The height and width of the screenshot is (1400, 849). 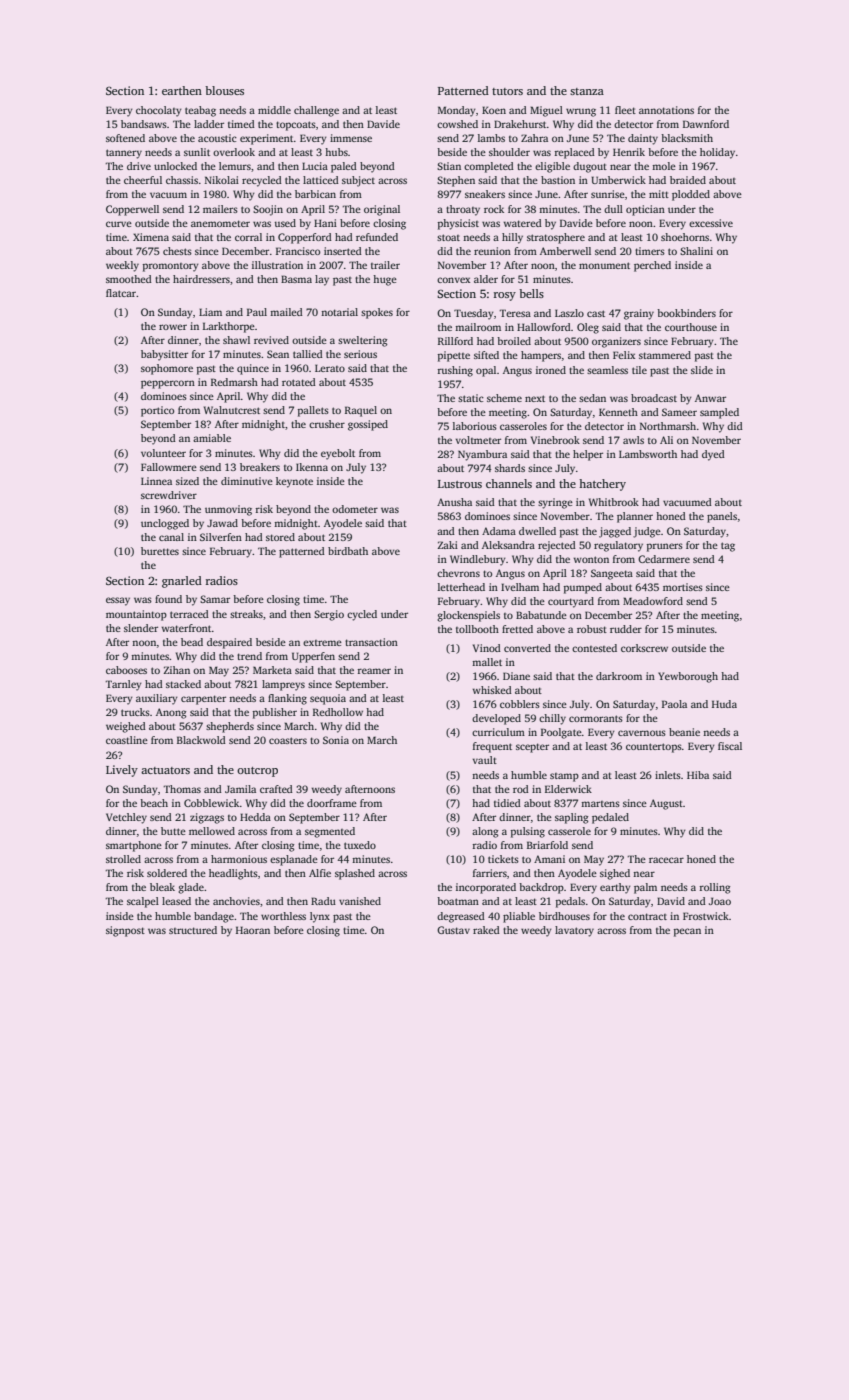 What do you see at coordinates (618, 546) in the screenshot?
I see `regulatory` at bounding box center [618, 546].
